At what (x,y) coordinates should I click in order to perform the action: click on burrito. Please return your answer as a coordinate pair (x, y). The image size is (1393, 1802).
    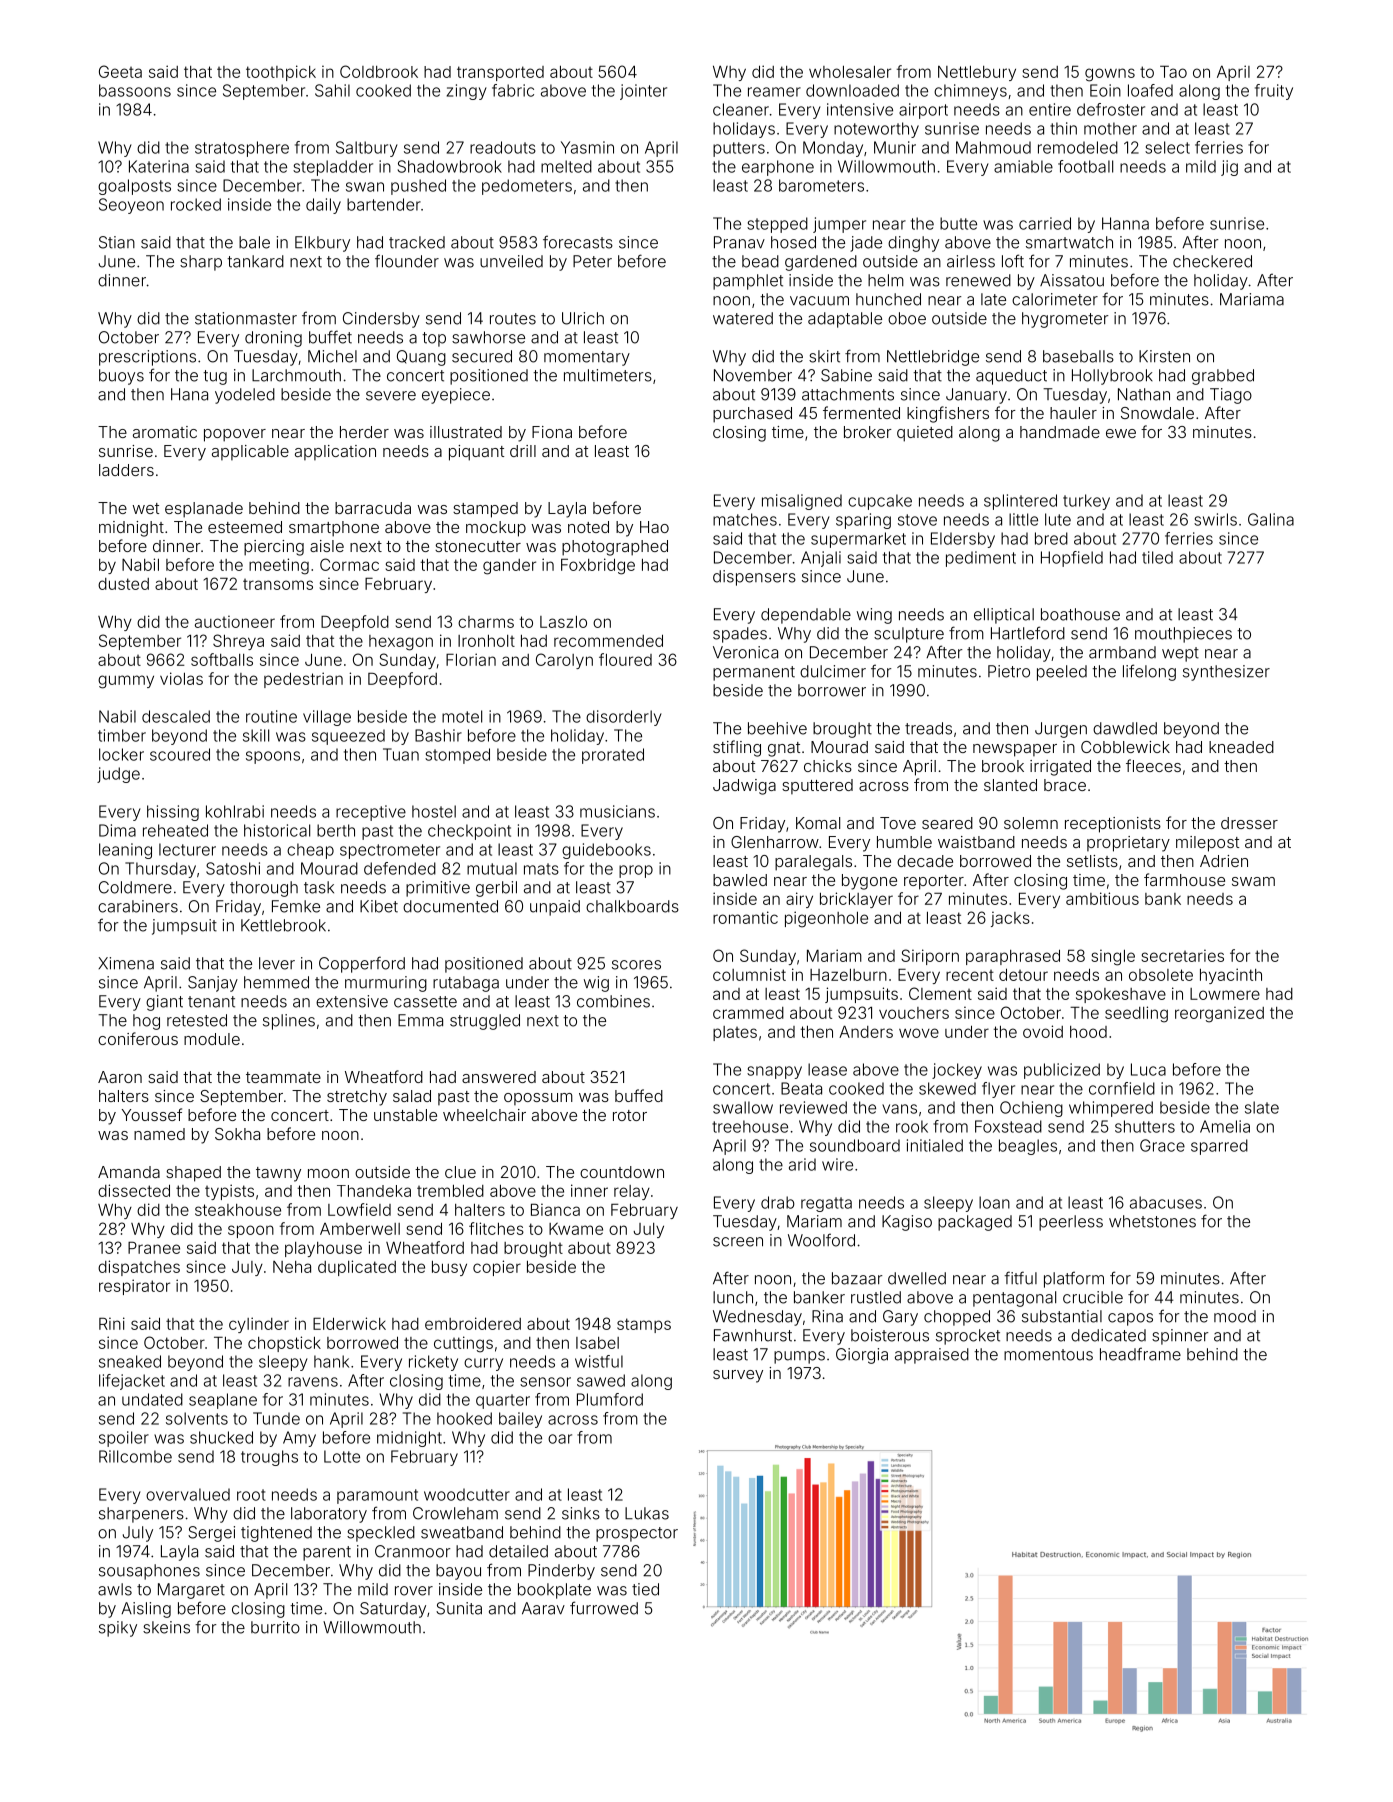
    Looking at the image, I should click on (275, 1627).
